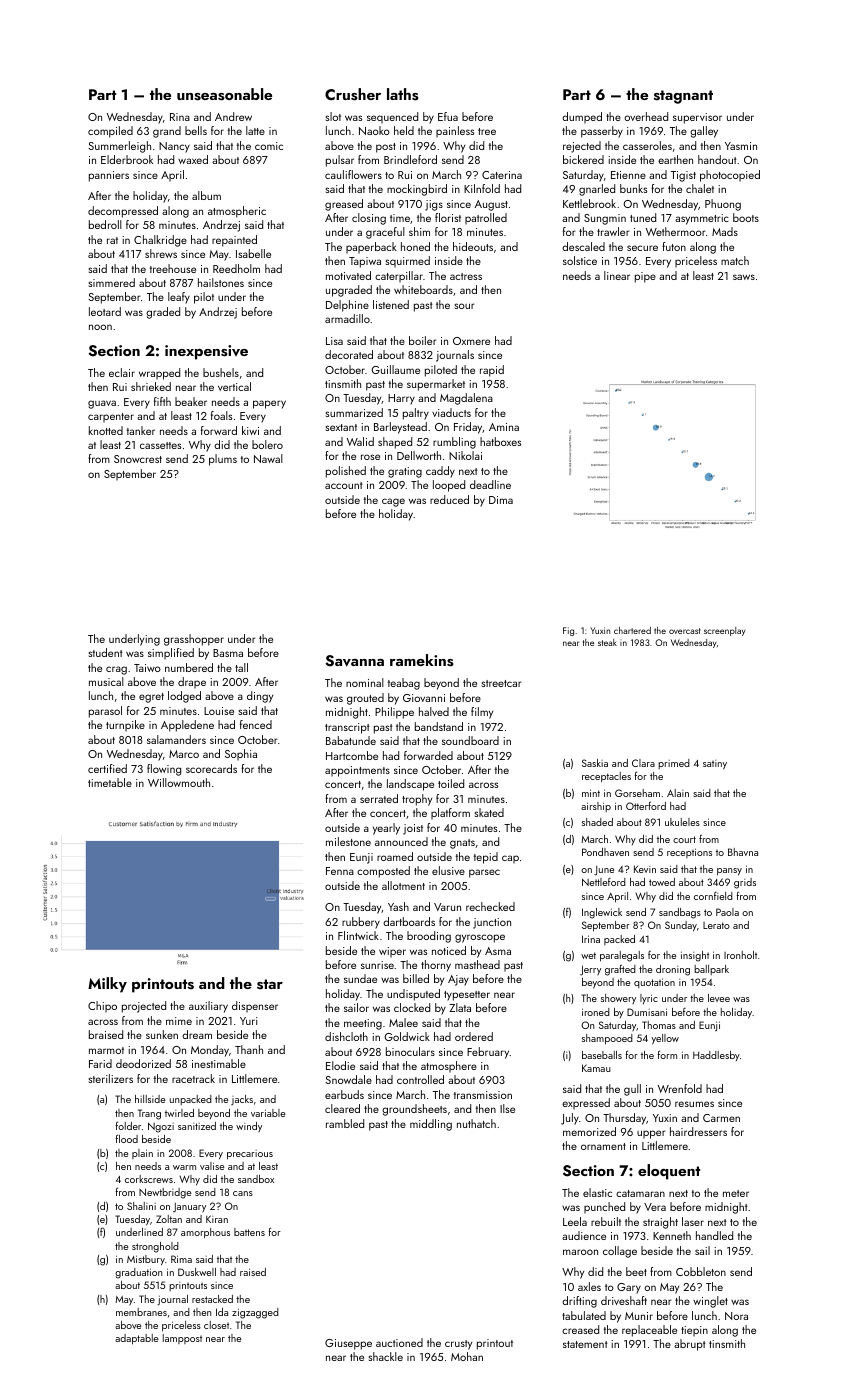 Image resolution: width=849 pixels, height=1400 pixels. Describe the element at coordinates (607, 642) in the image. I see `steak` at that location.
